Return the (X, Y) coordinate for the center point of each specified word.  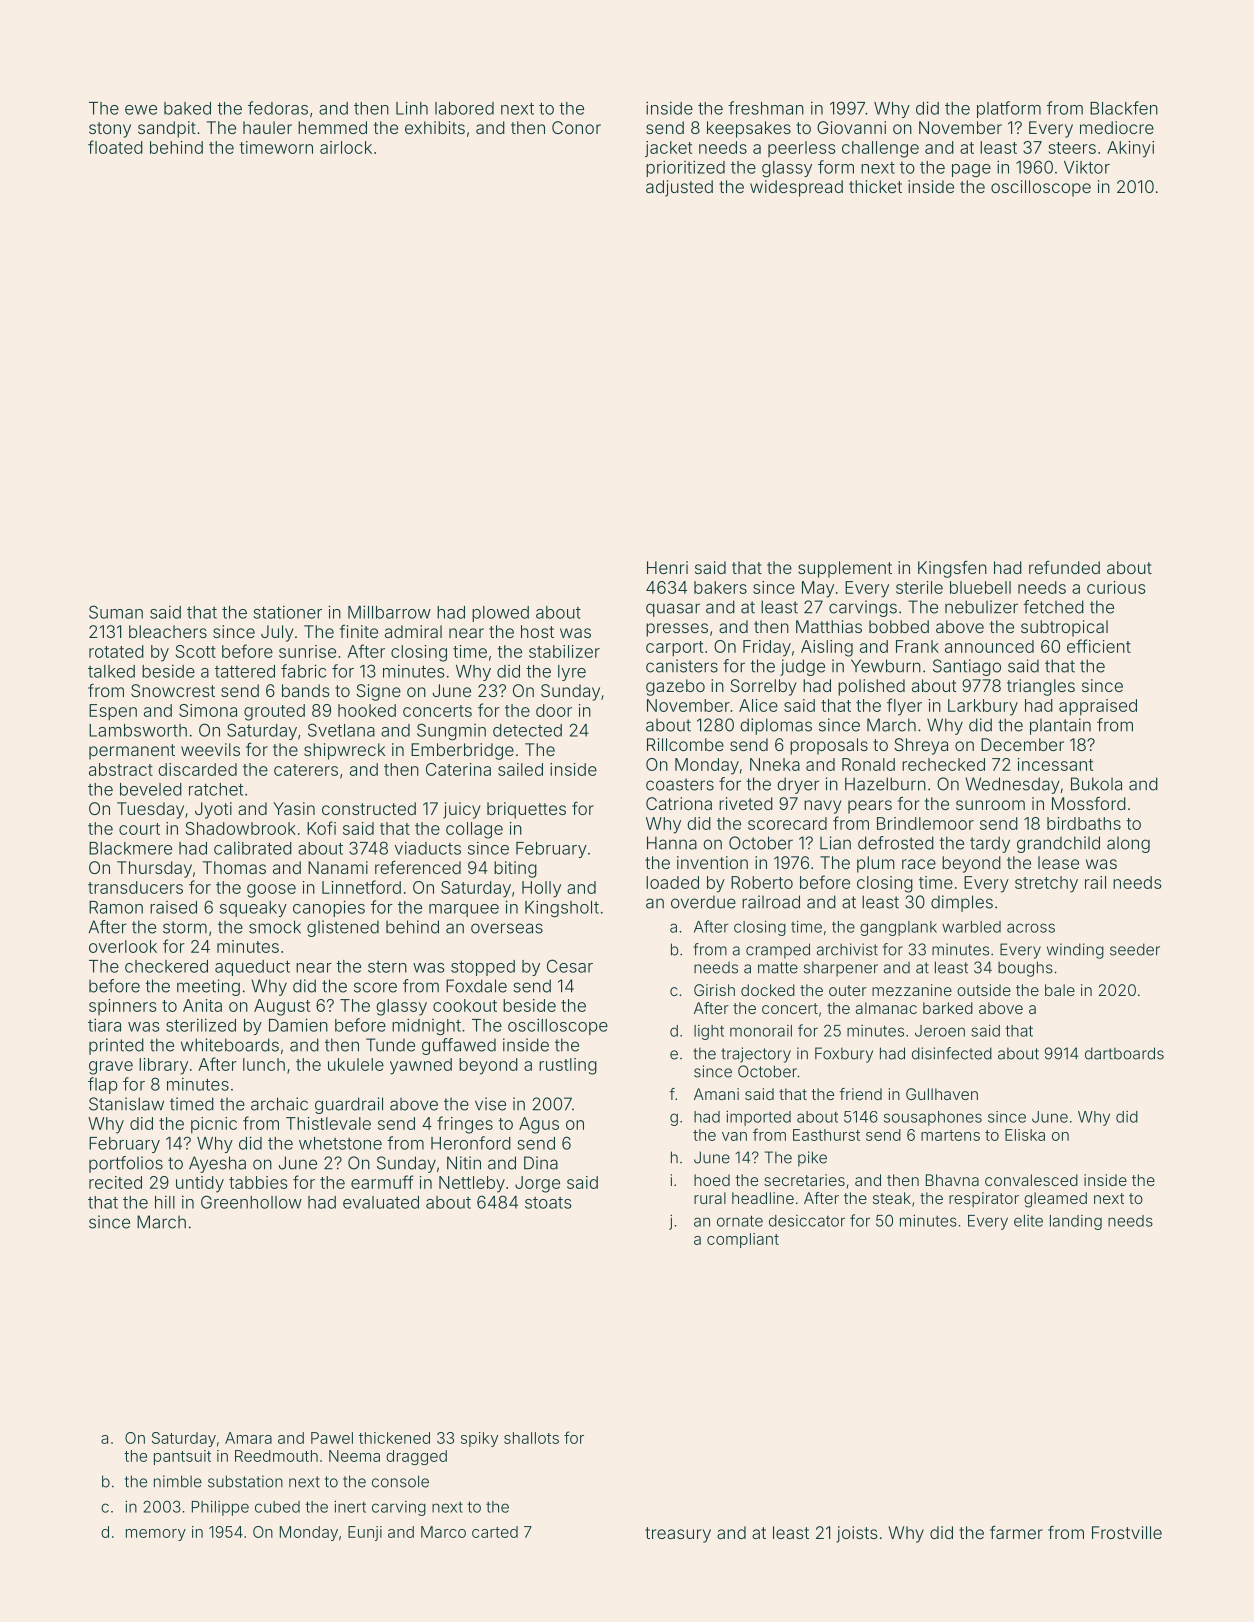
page (971, 170)
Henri (667, 567)
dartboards (1124, 1053)
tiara (104, 1025)
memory (156, 1535)
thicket (875, 186)
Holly (541, 889)
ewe (141, 110)
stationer (287, 612)
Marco (443, 1532)
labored (464, 108)
